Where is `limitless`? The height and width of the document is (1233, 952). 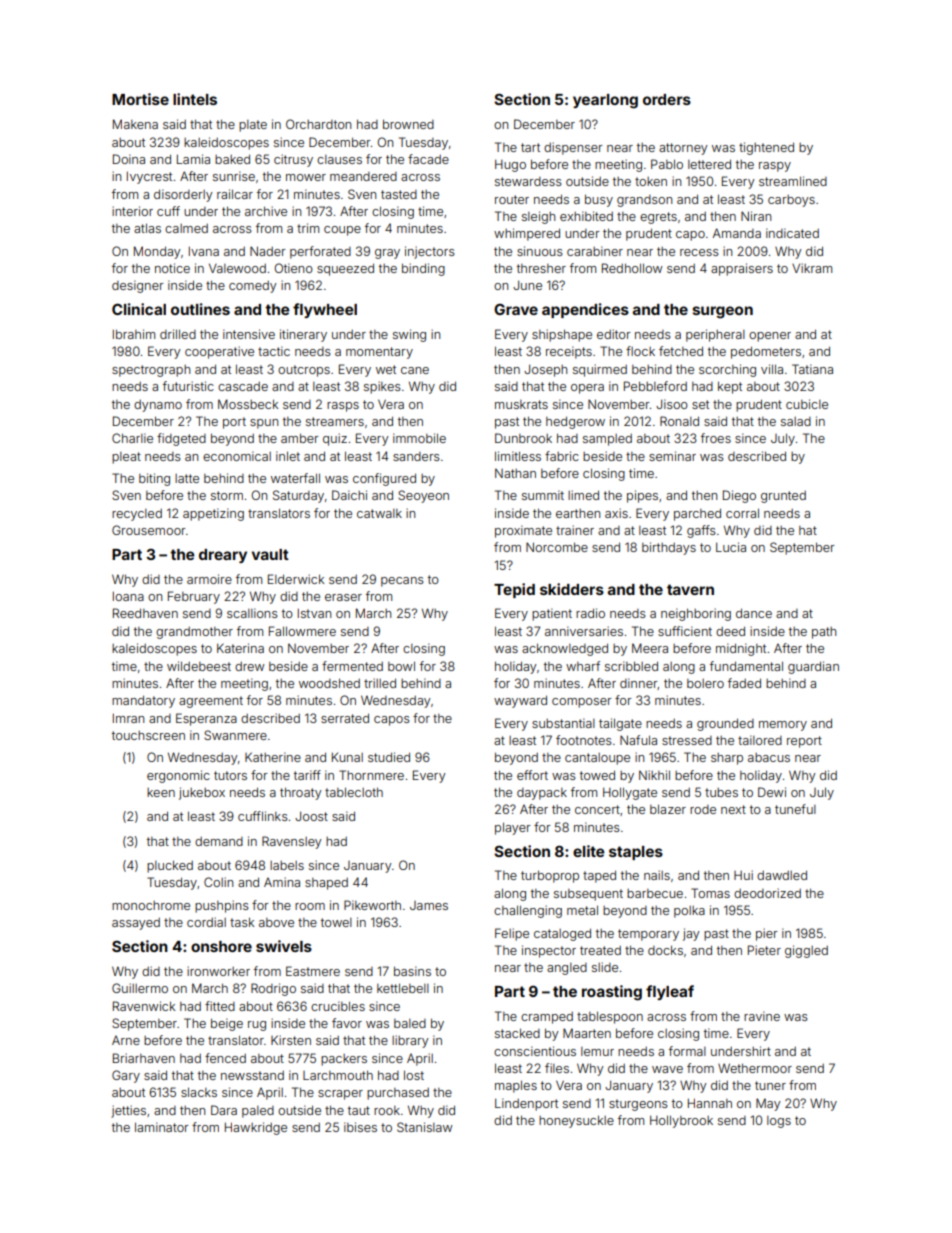
limitless is located at coordinates (518, 456).
